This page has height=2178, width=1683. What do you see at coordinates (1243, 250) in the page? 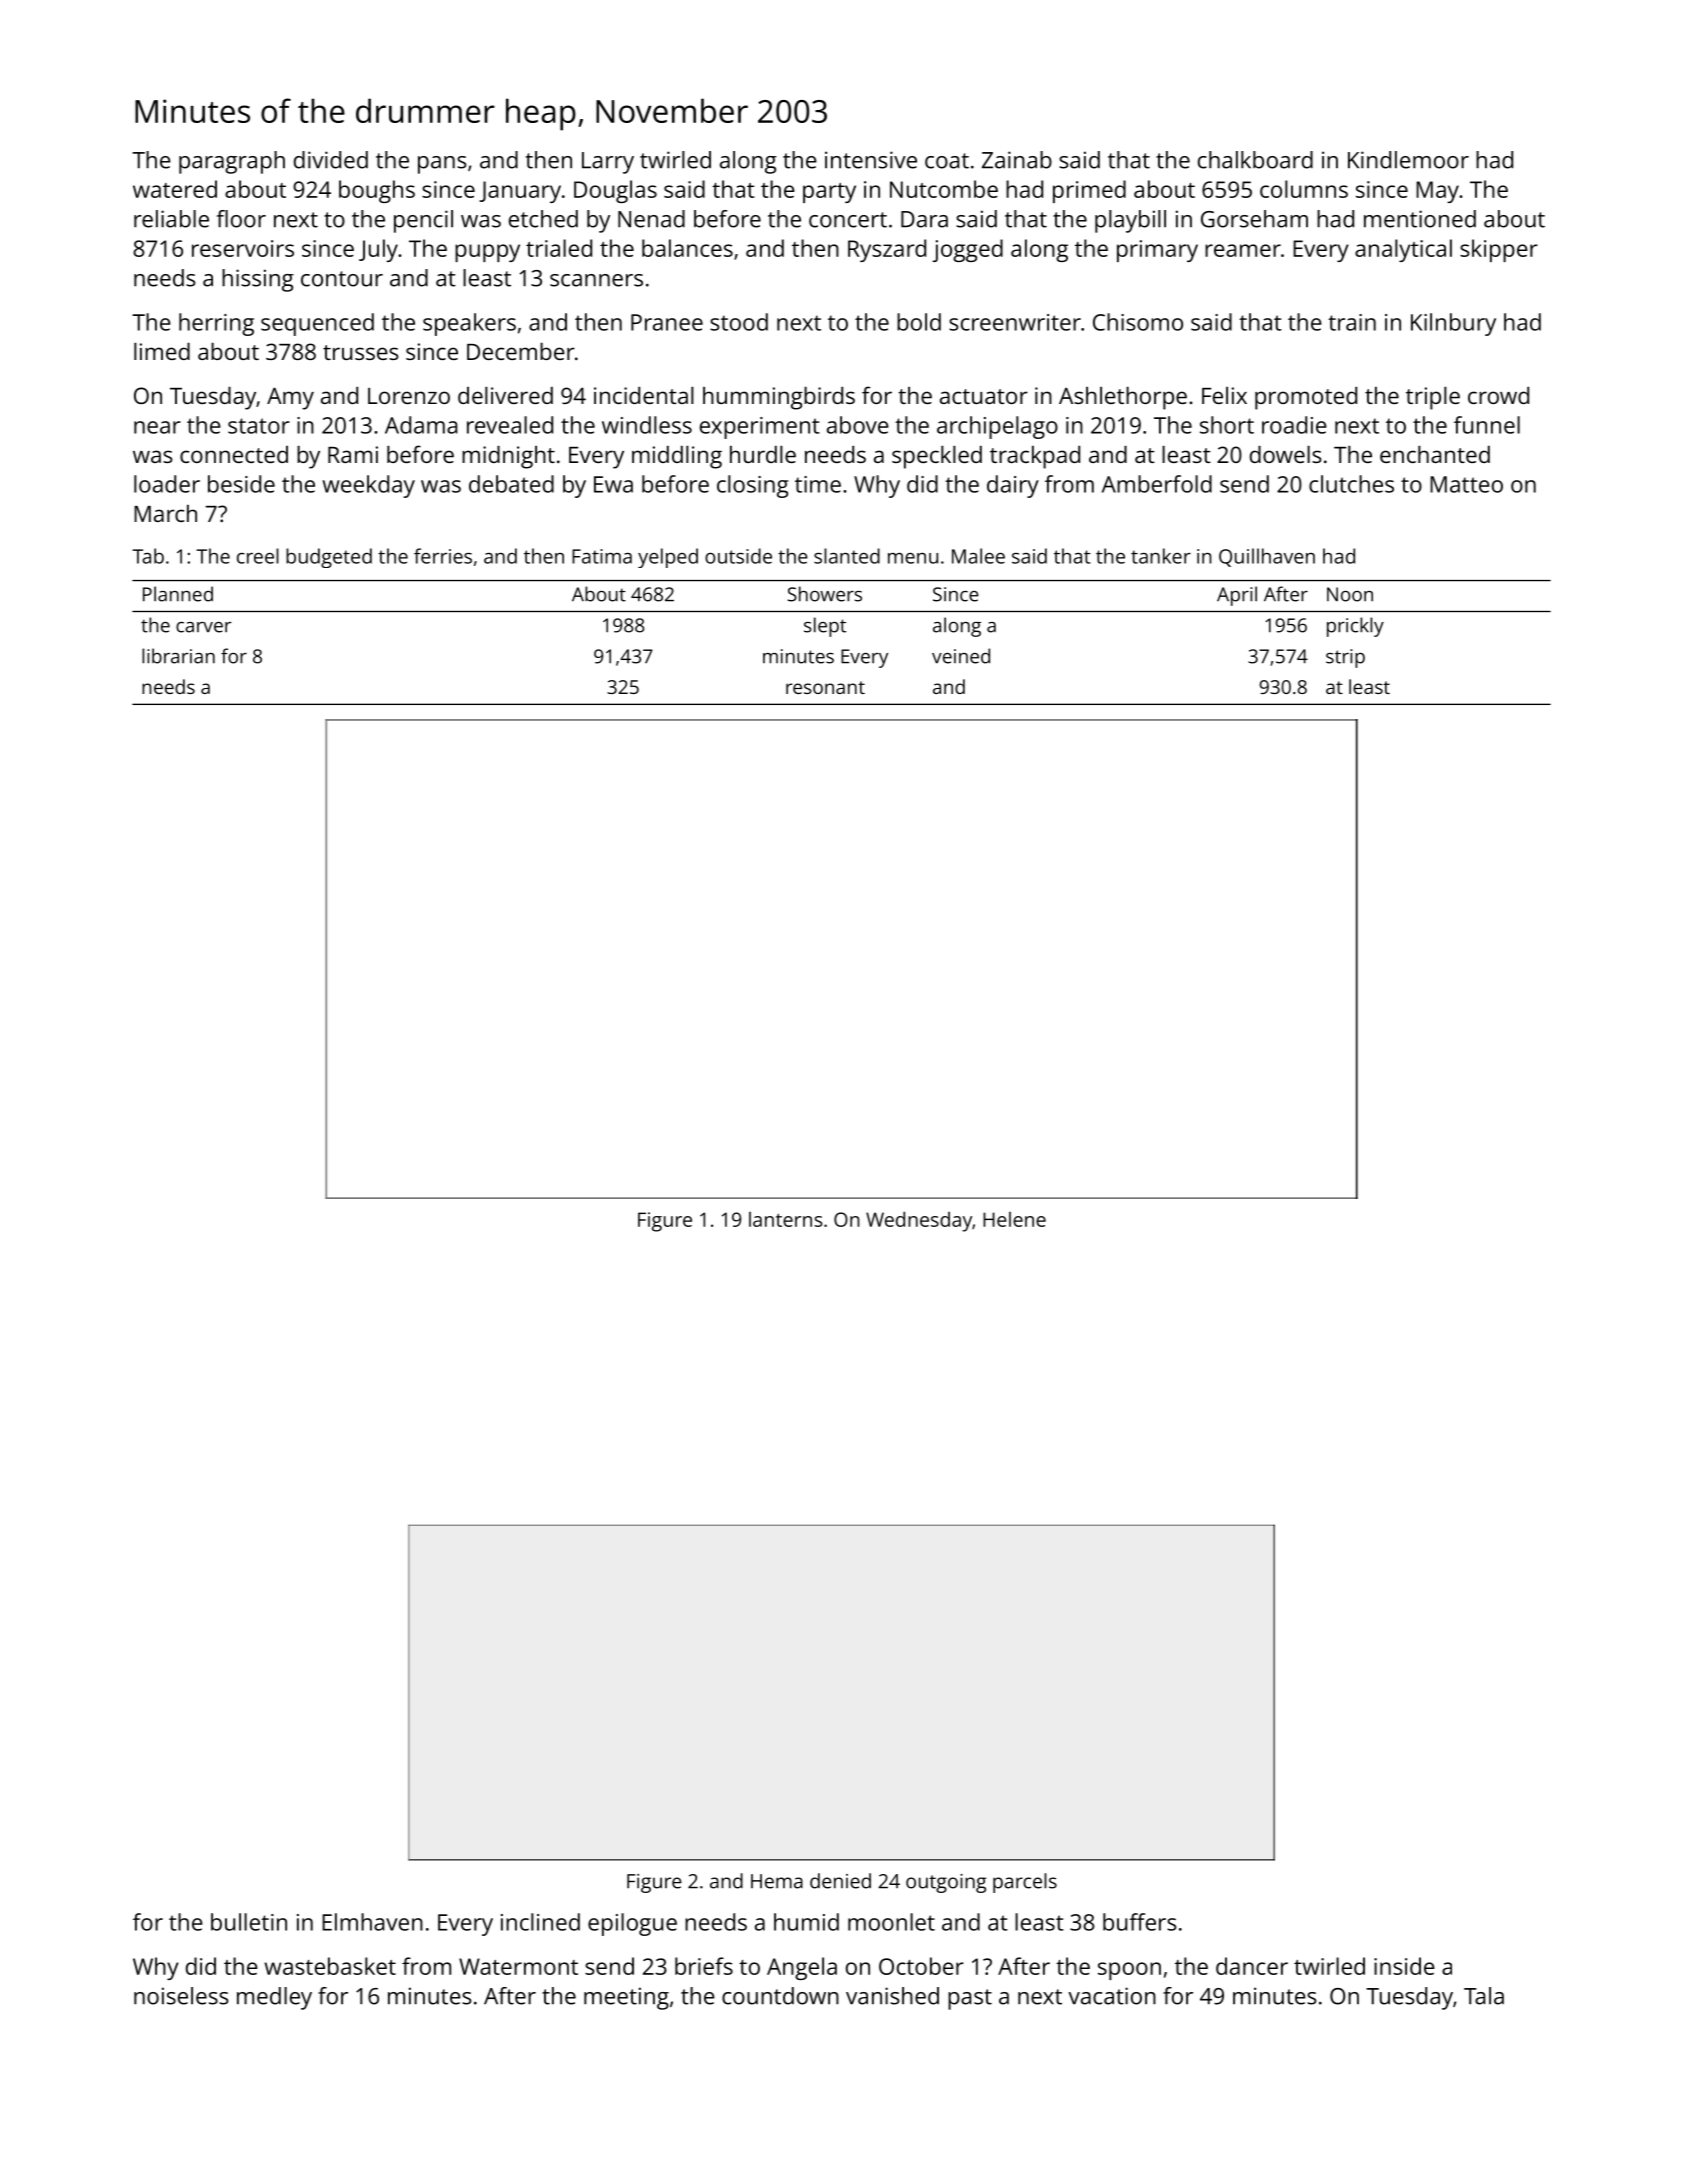
I see `reamer` at bounding box center [1243, 250].
